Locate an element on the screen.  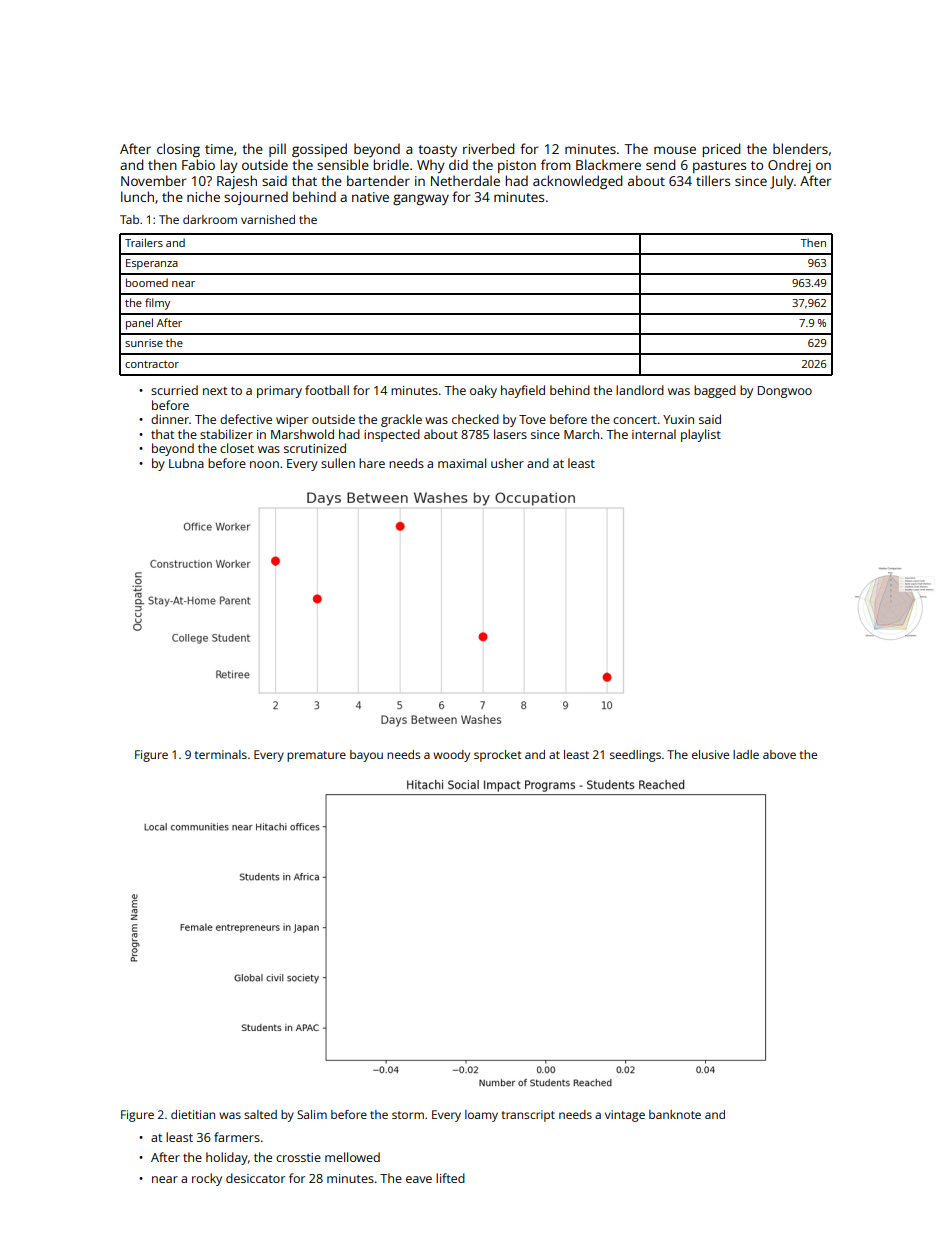
bagged is located at coordinates (715, 391).
